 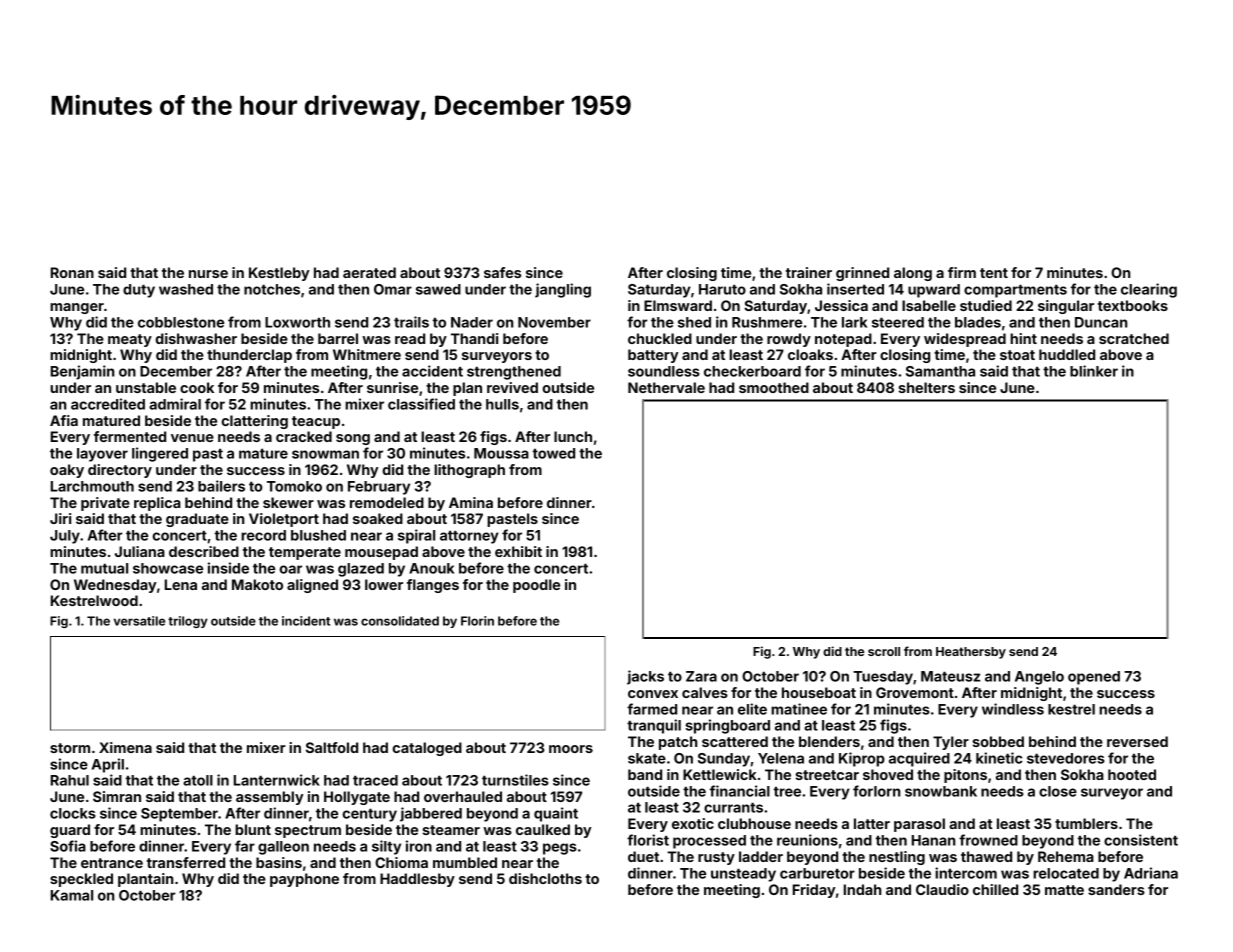 I want to click on sanders, so click(x=1116, y=889).
